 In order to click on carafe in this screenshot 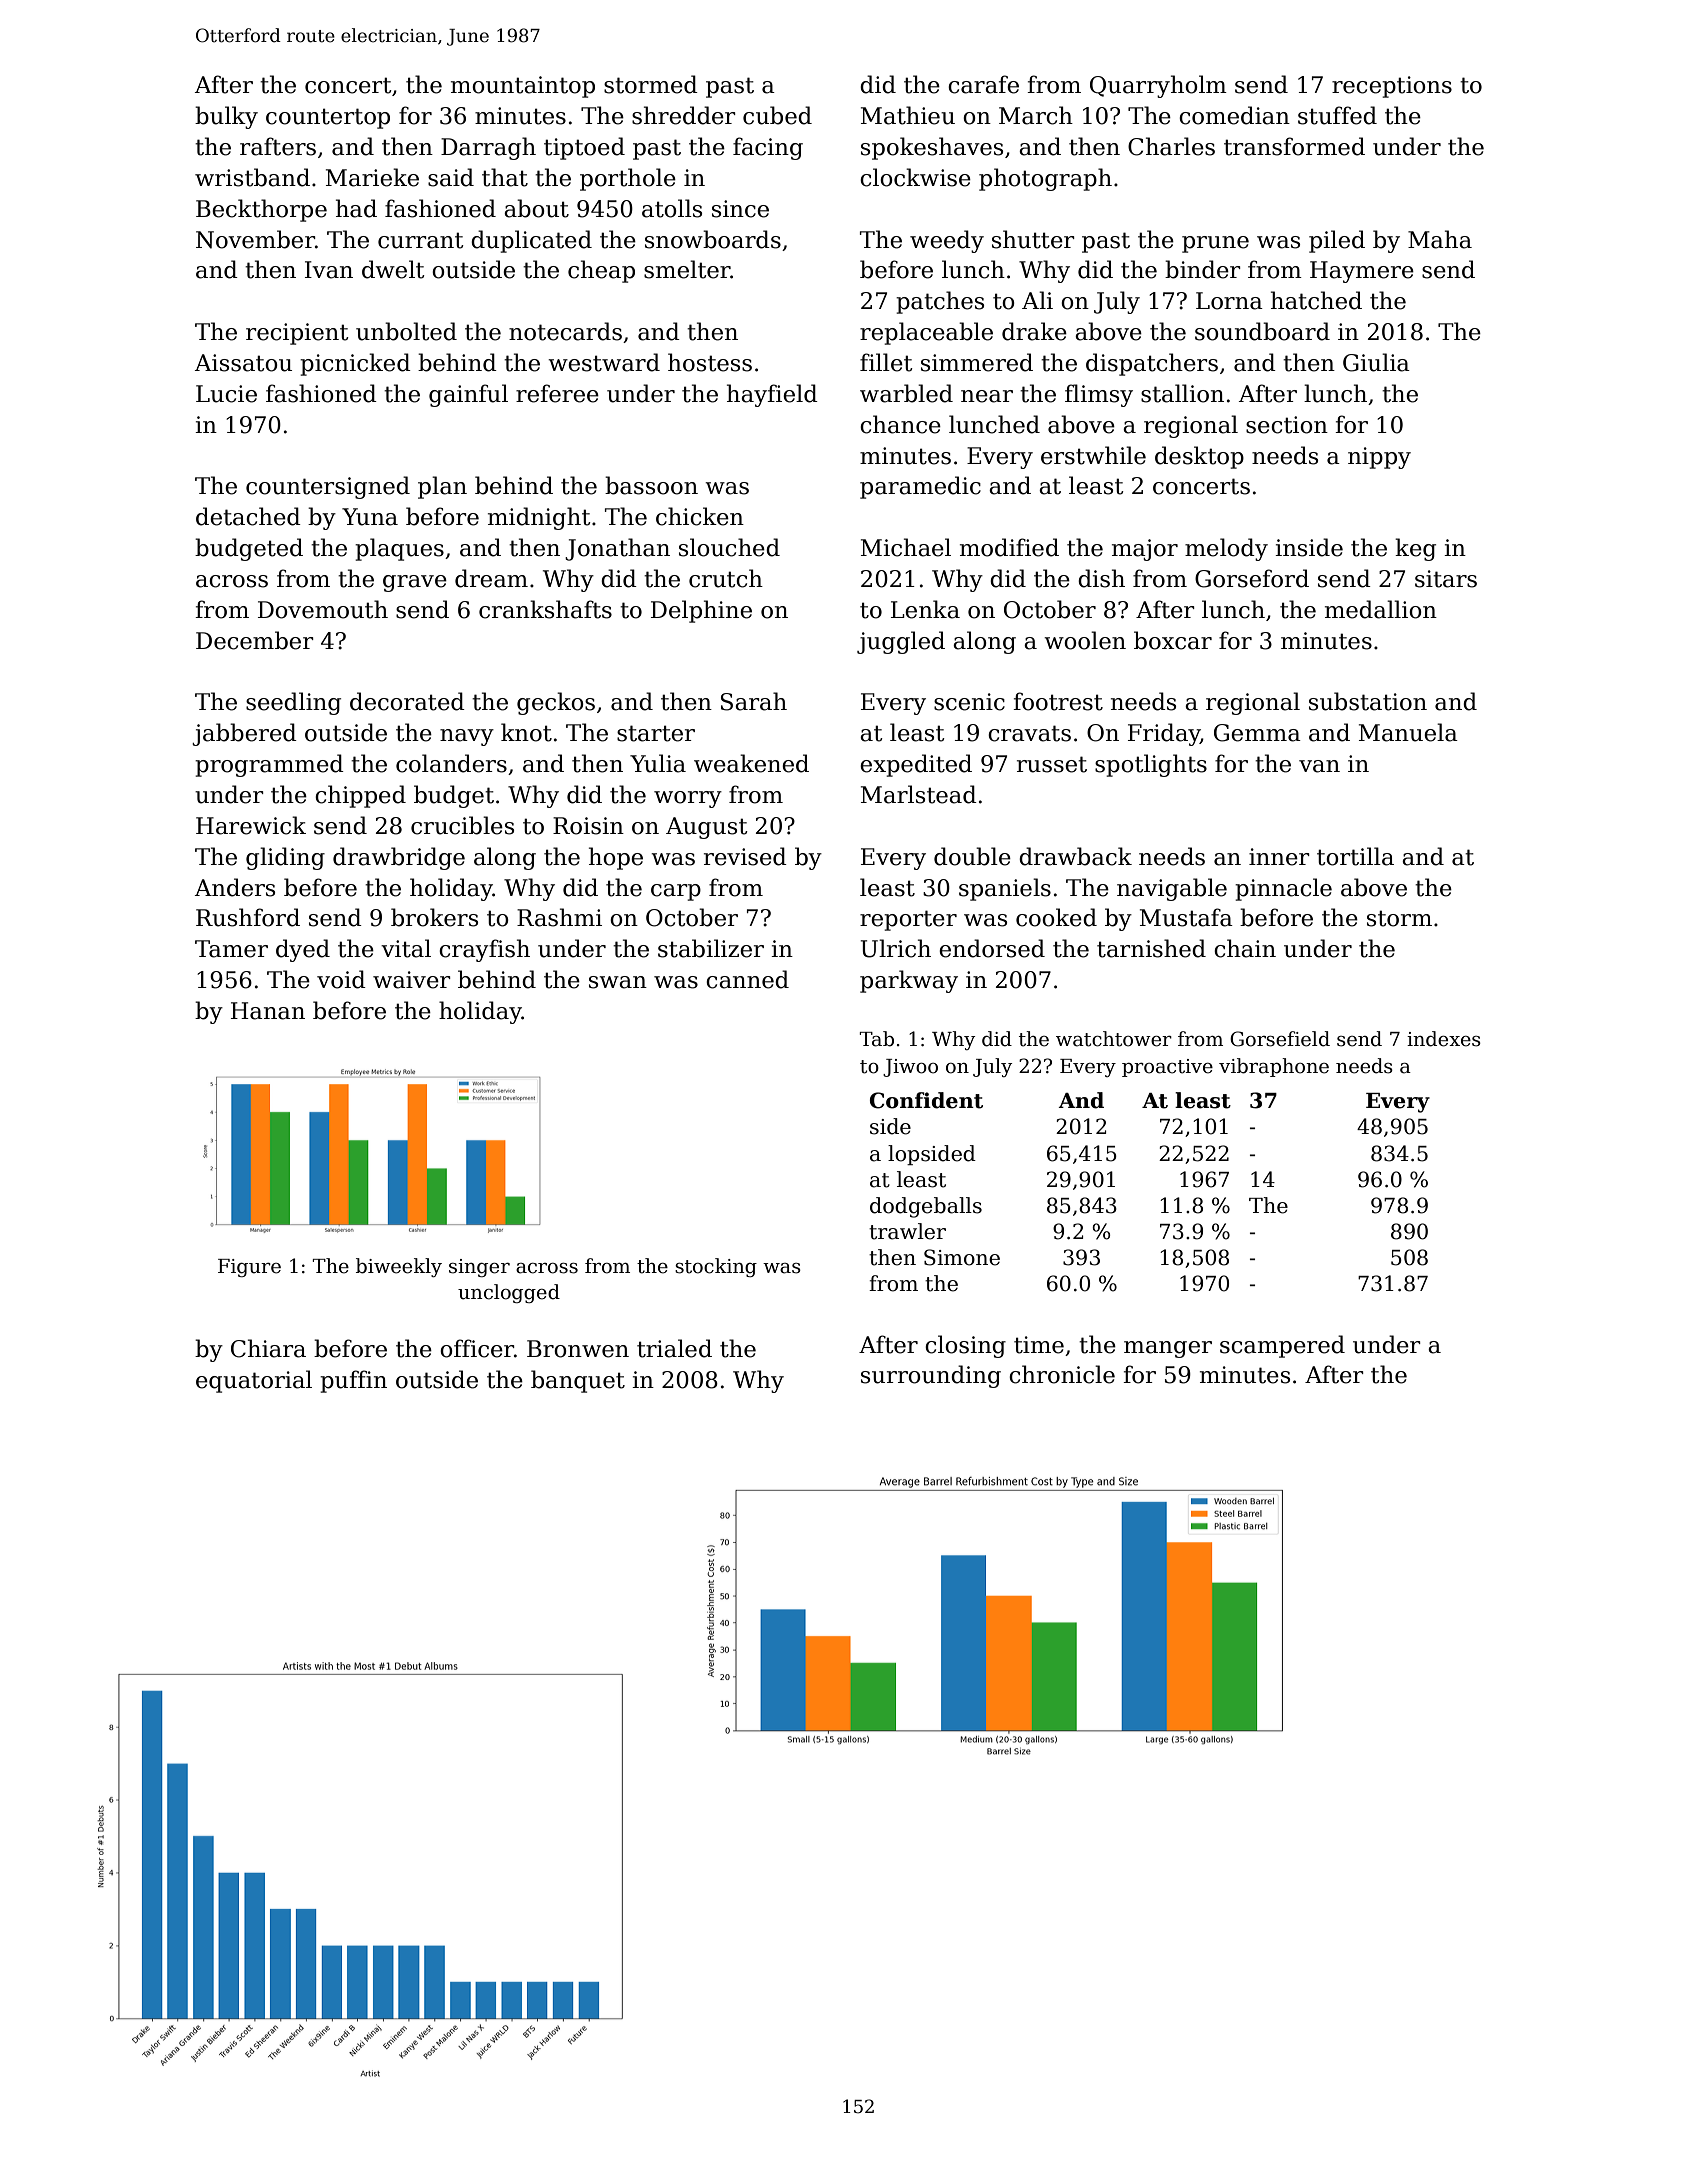, I will do `click(983, 84)`.
